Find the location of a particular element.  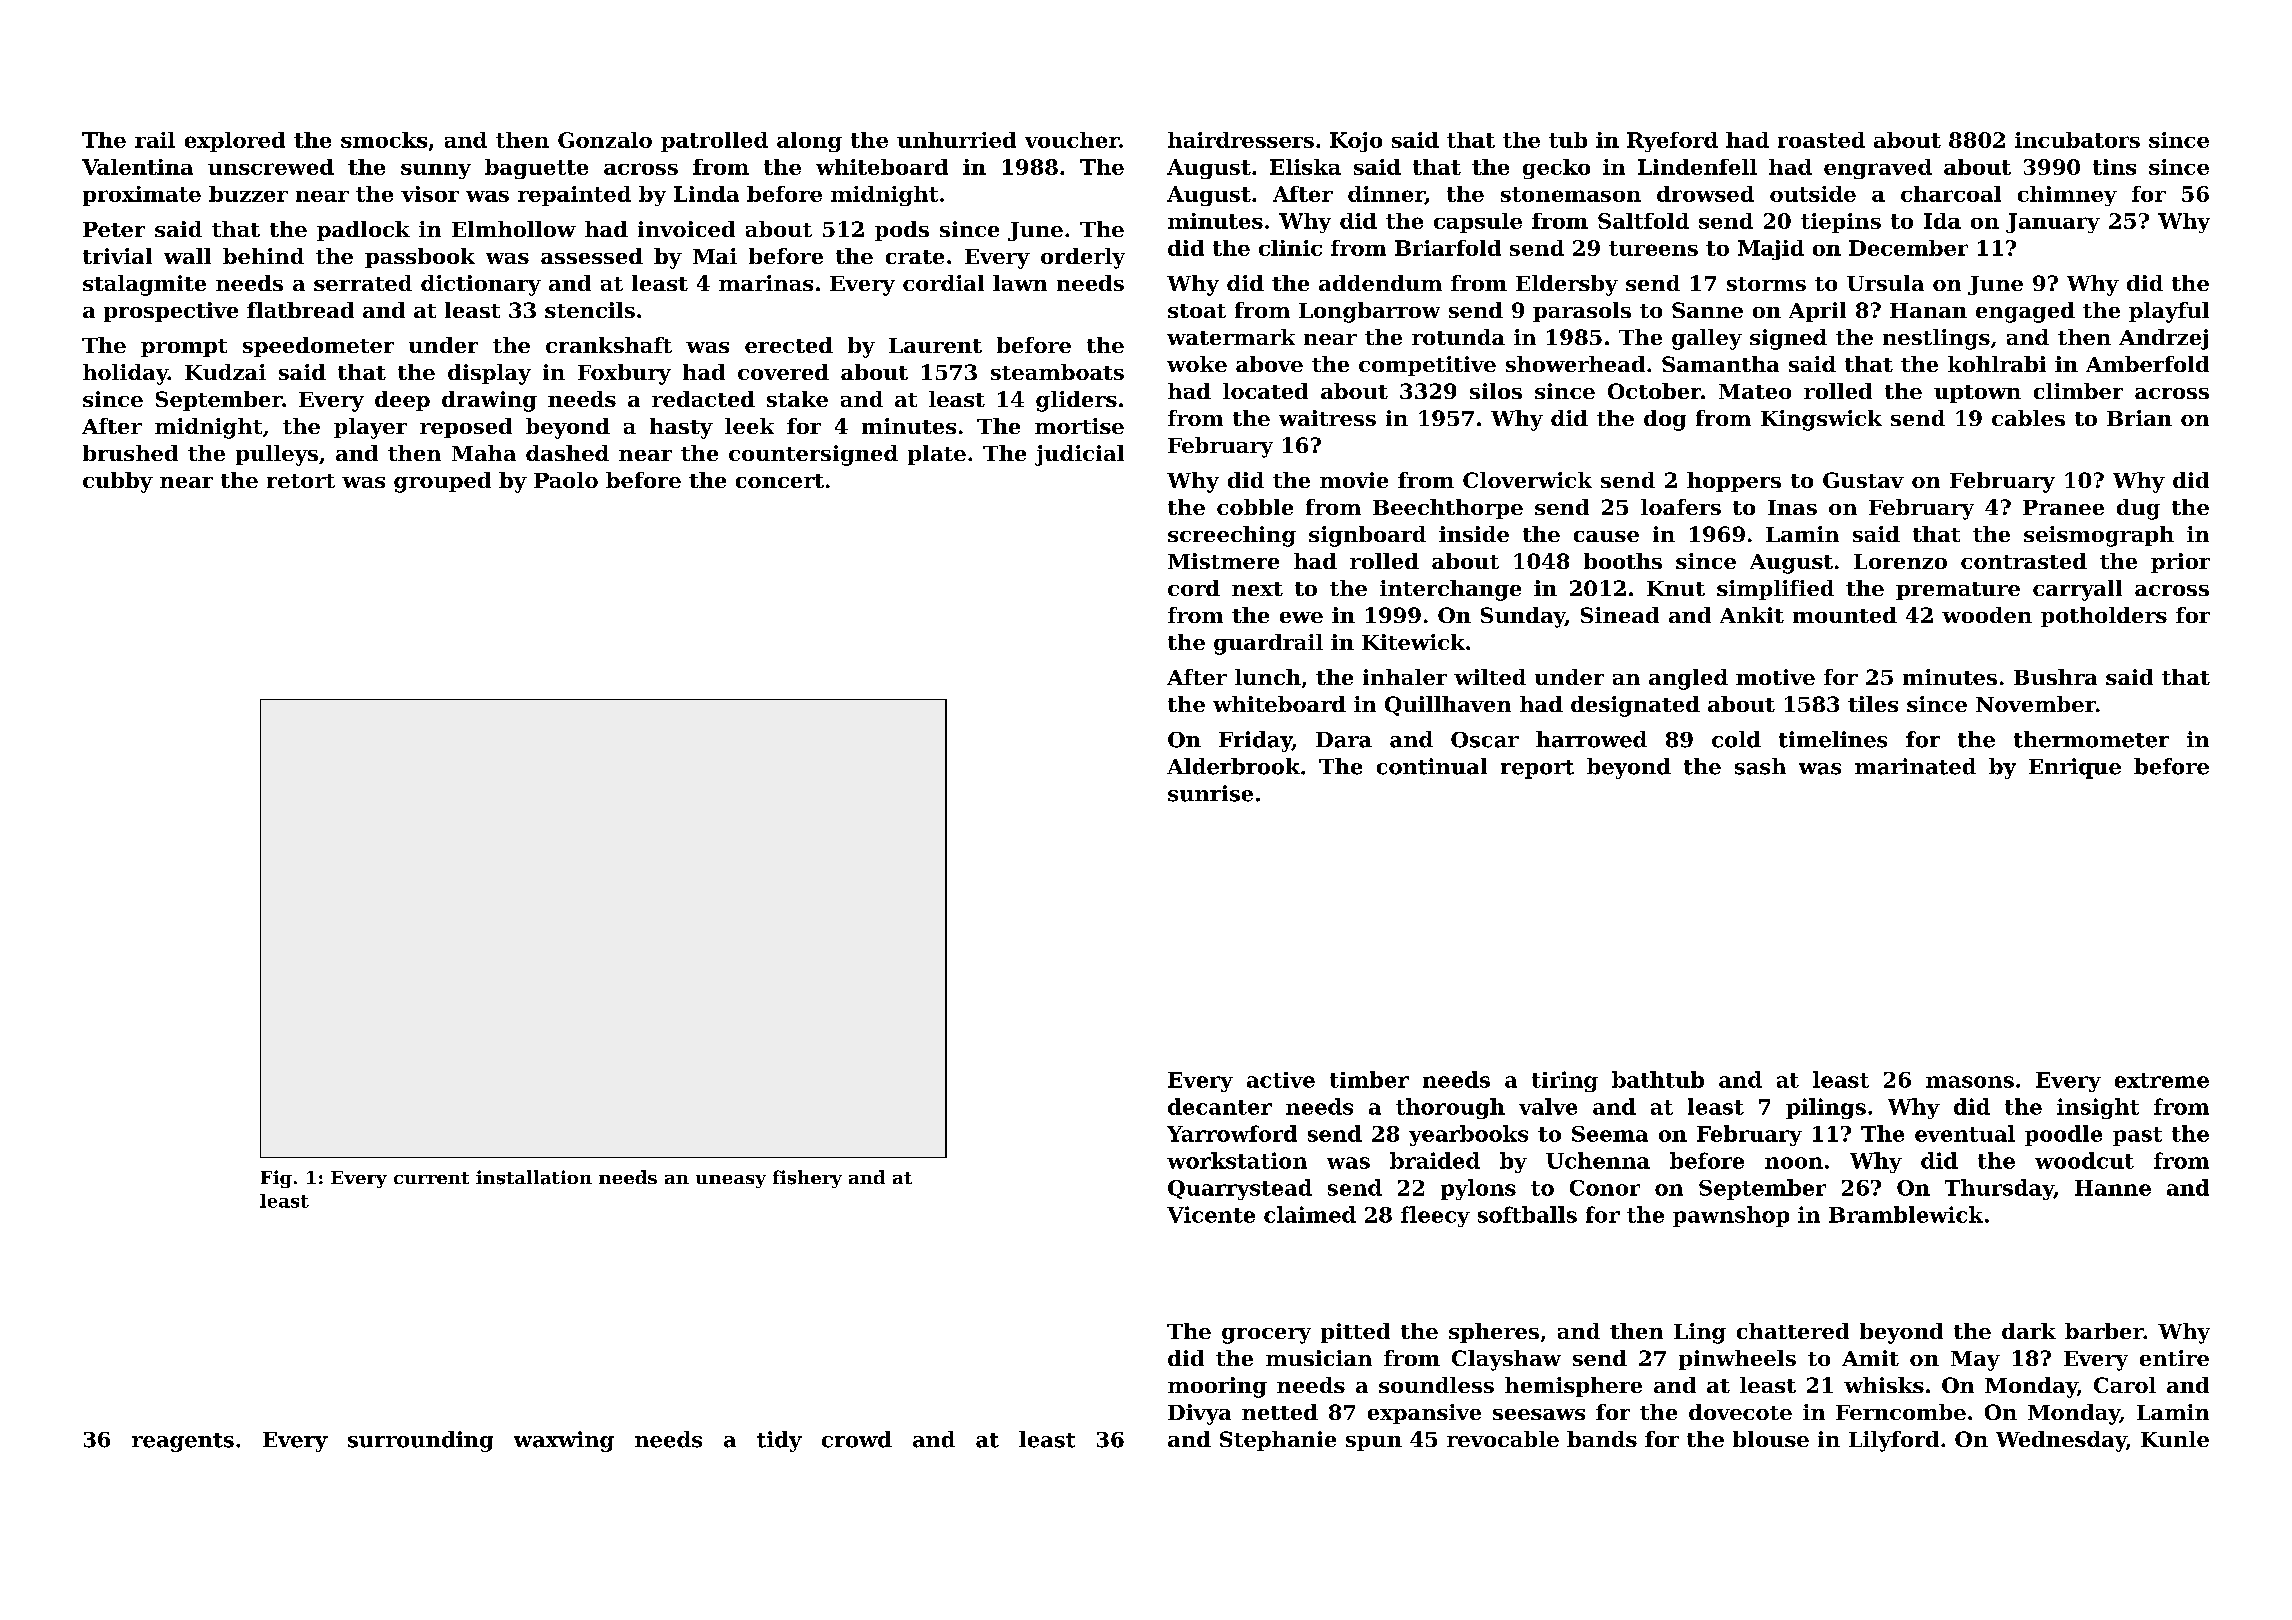

Friday is located at coordinates (1255, 741).
